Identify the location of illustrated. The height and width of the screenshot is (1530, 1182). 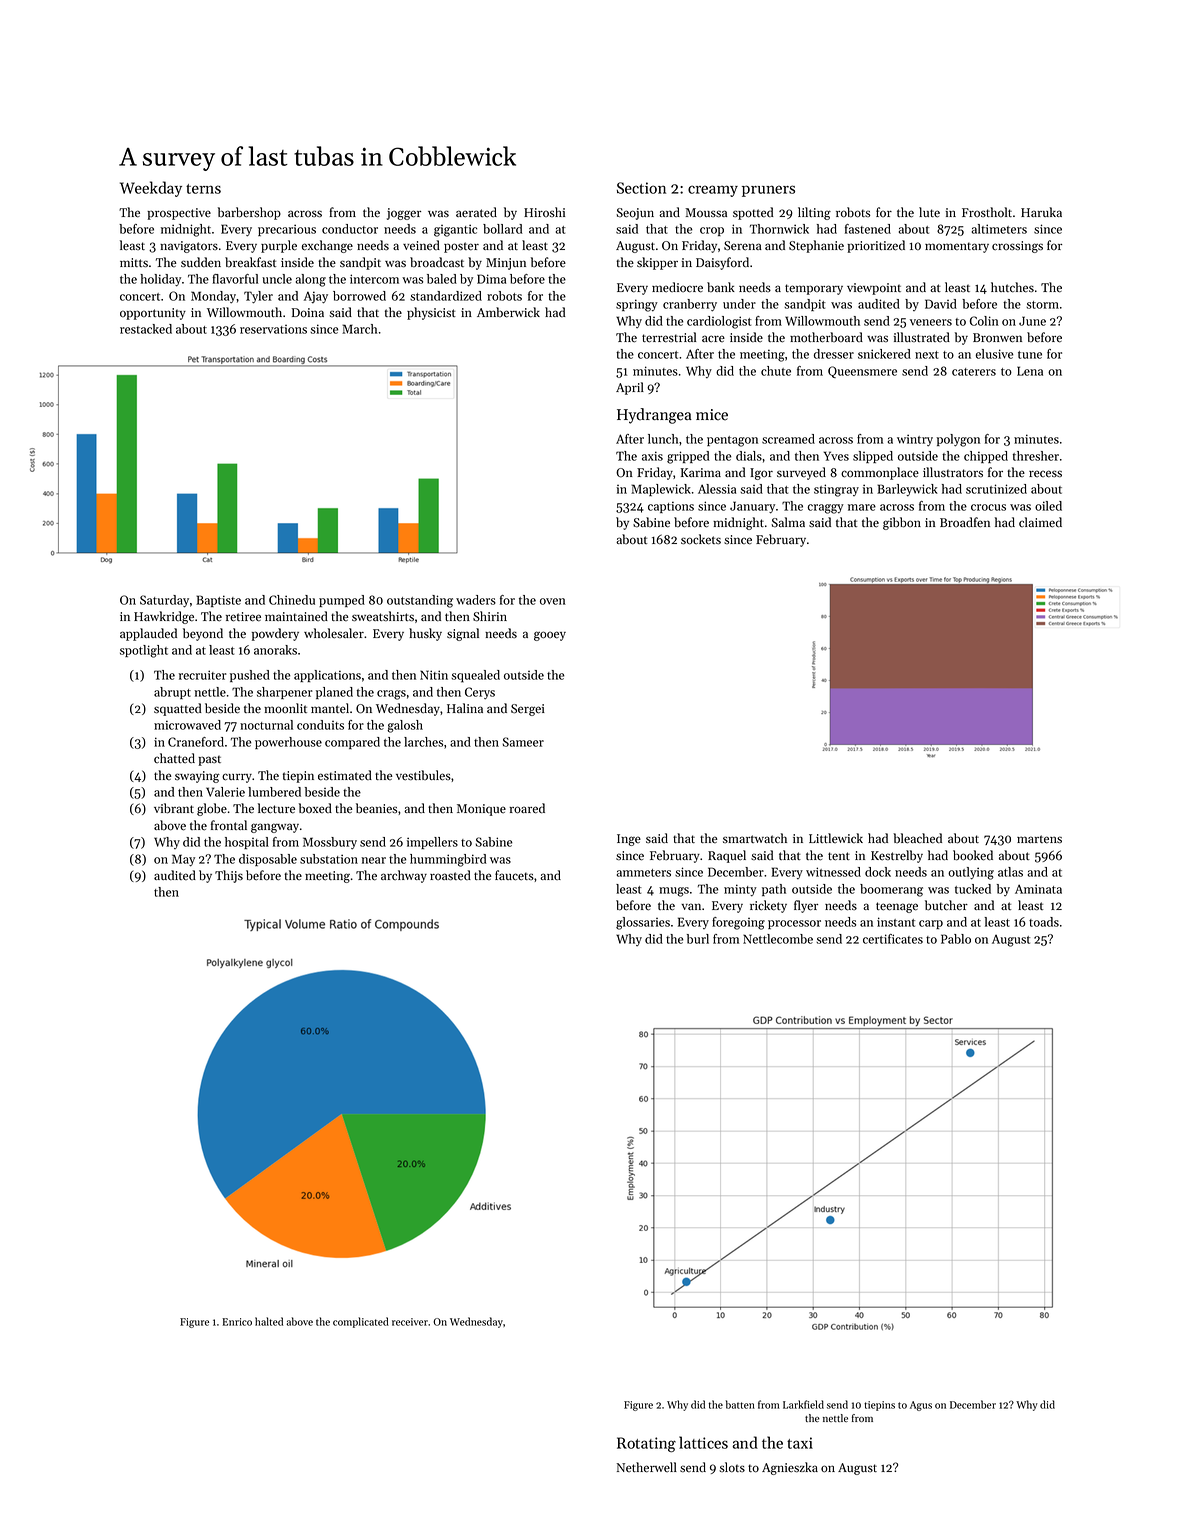
(922, 337).
